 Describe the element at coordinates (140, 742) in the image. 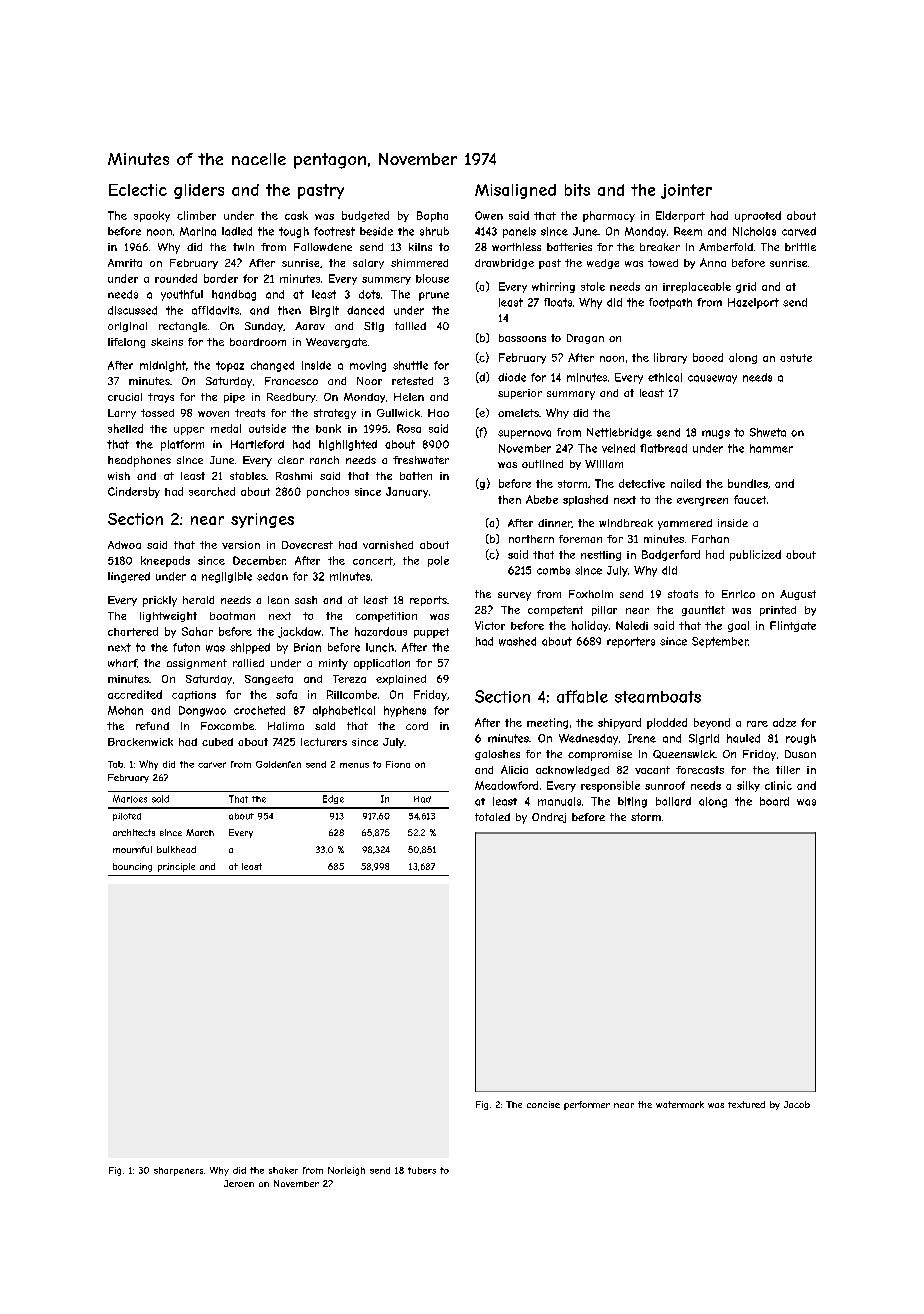

I see `Brackenwick` at that location.
